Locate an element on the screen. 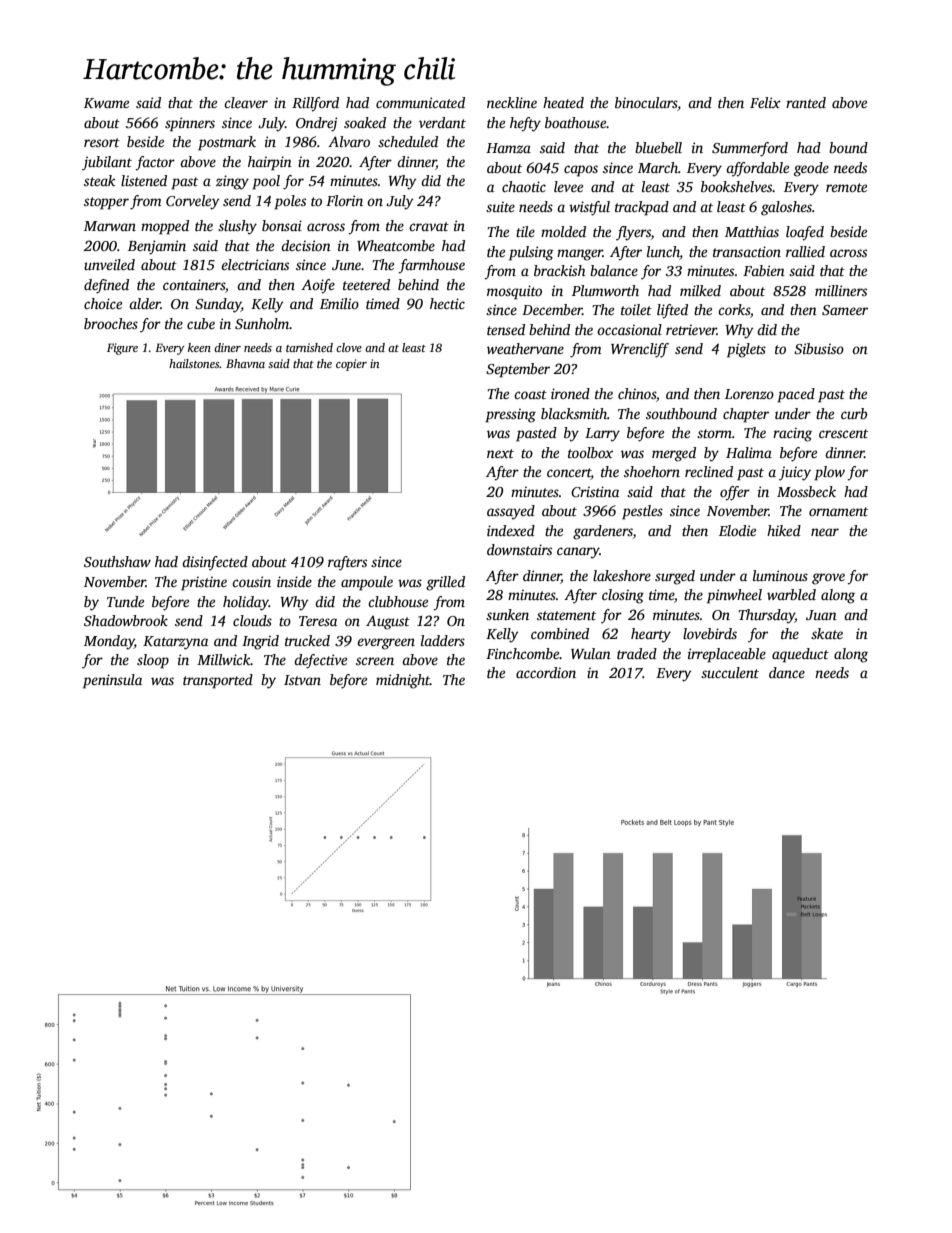  binoculars is located at coordinates (646, 104).
